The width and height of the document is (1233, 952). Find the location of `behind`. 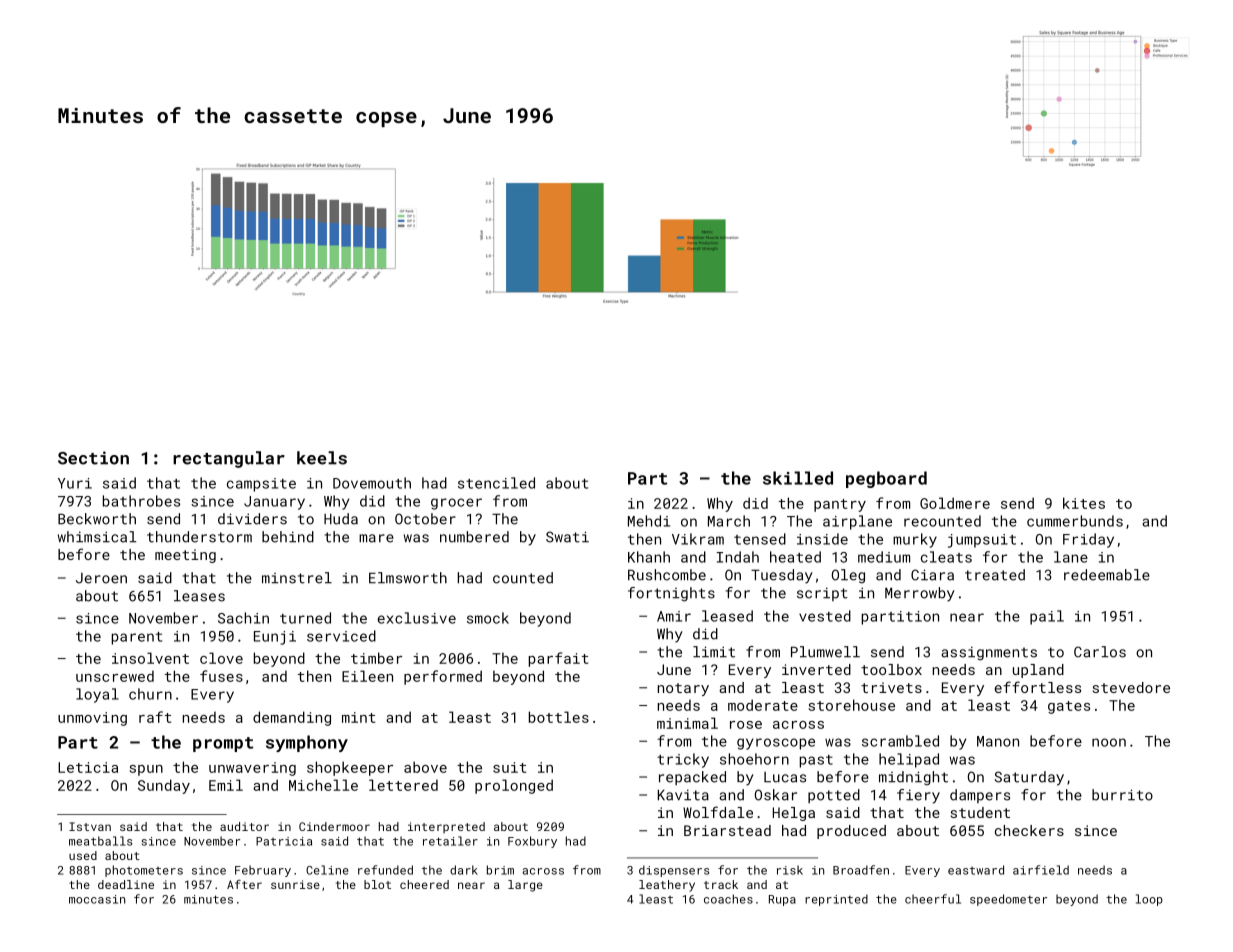

behind is located at coordinates (288, 537).
